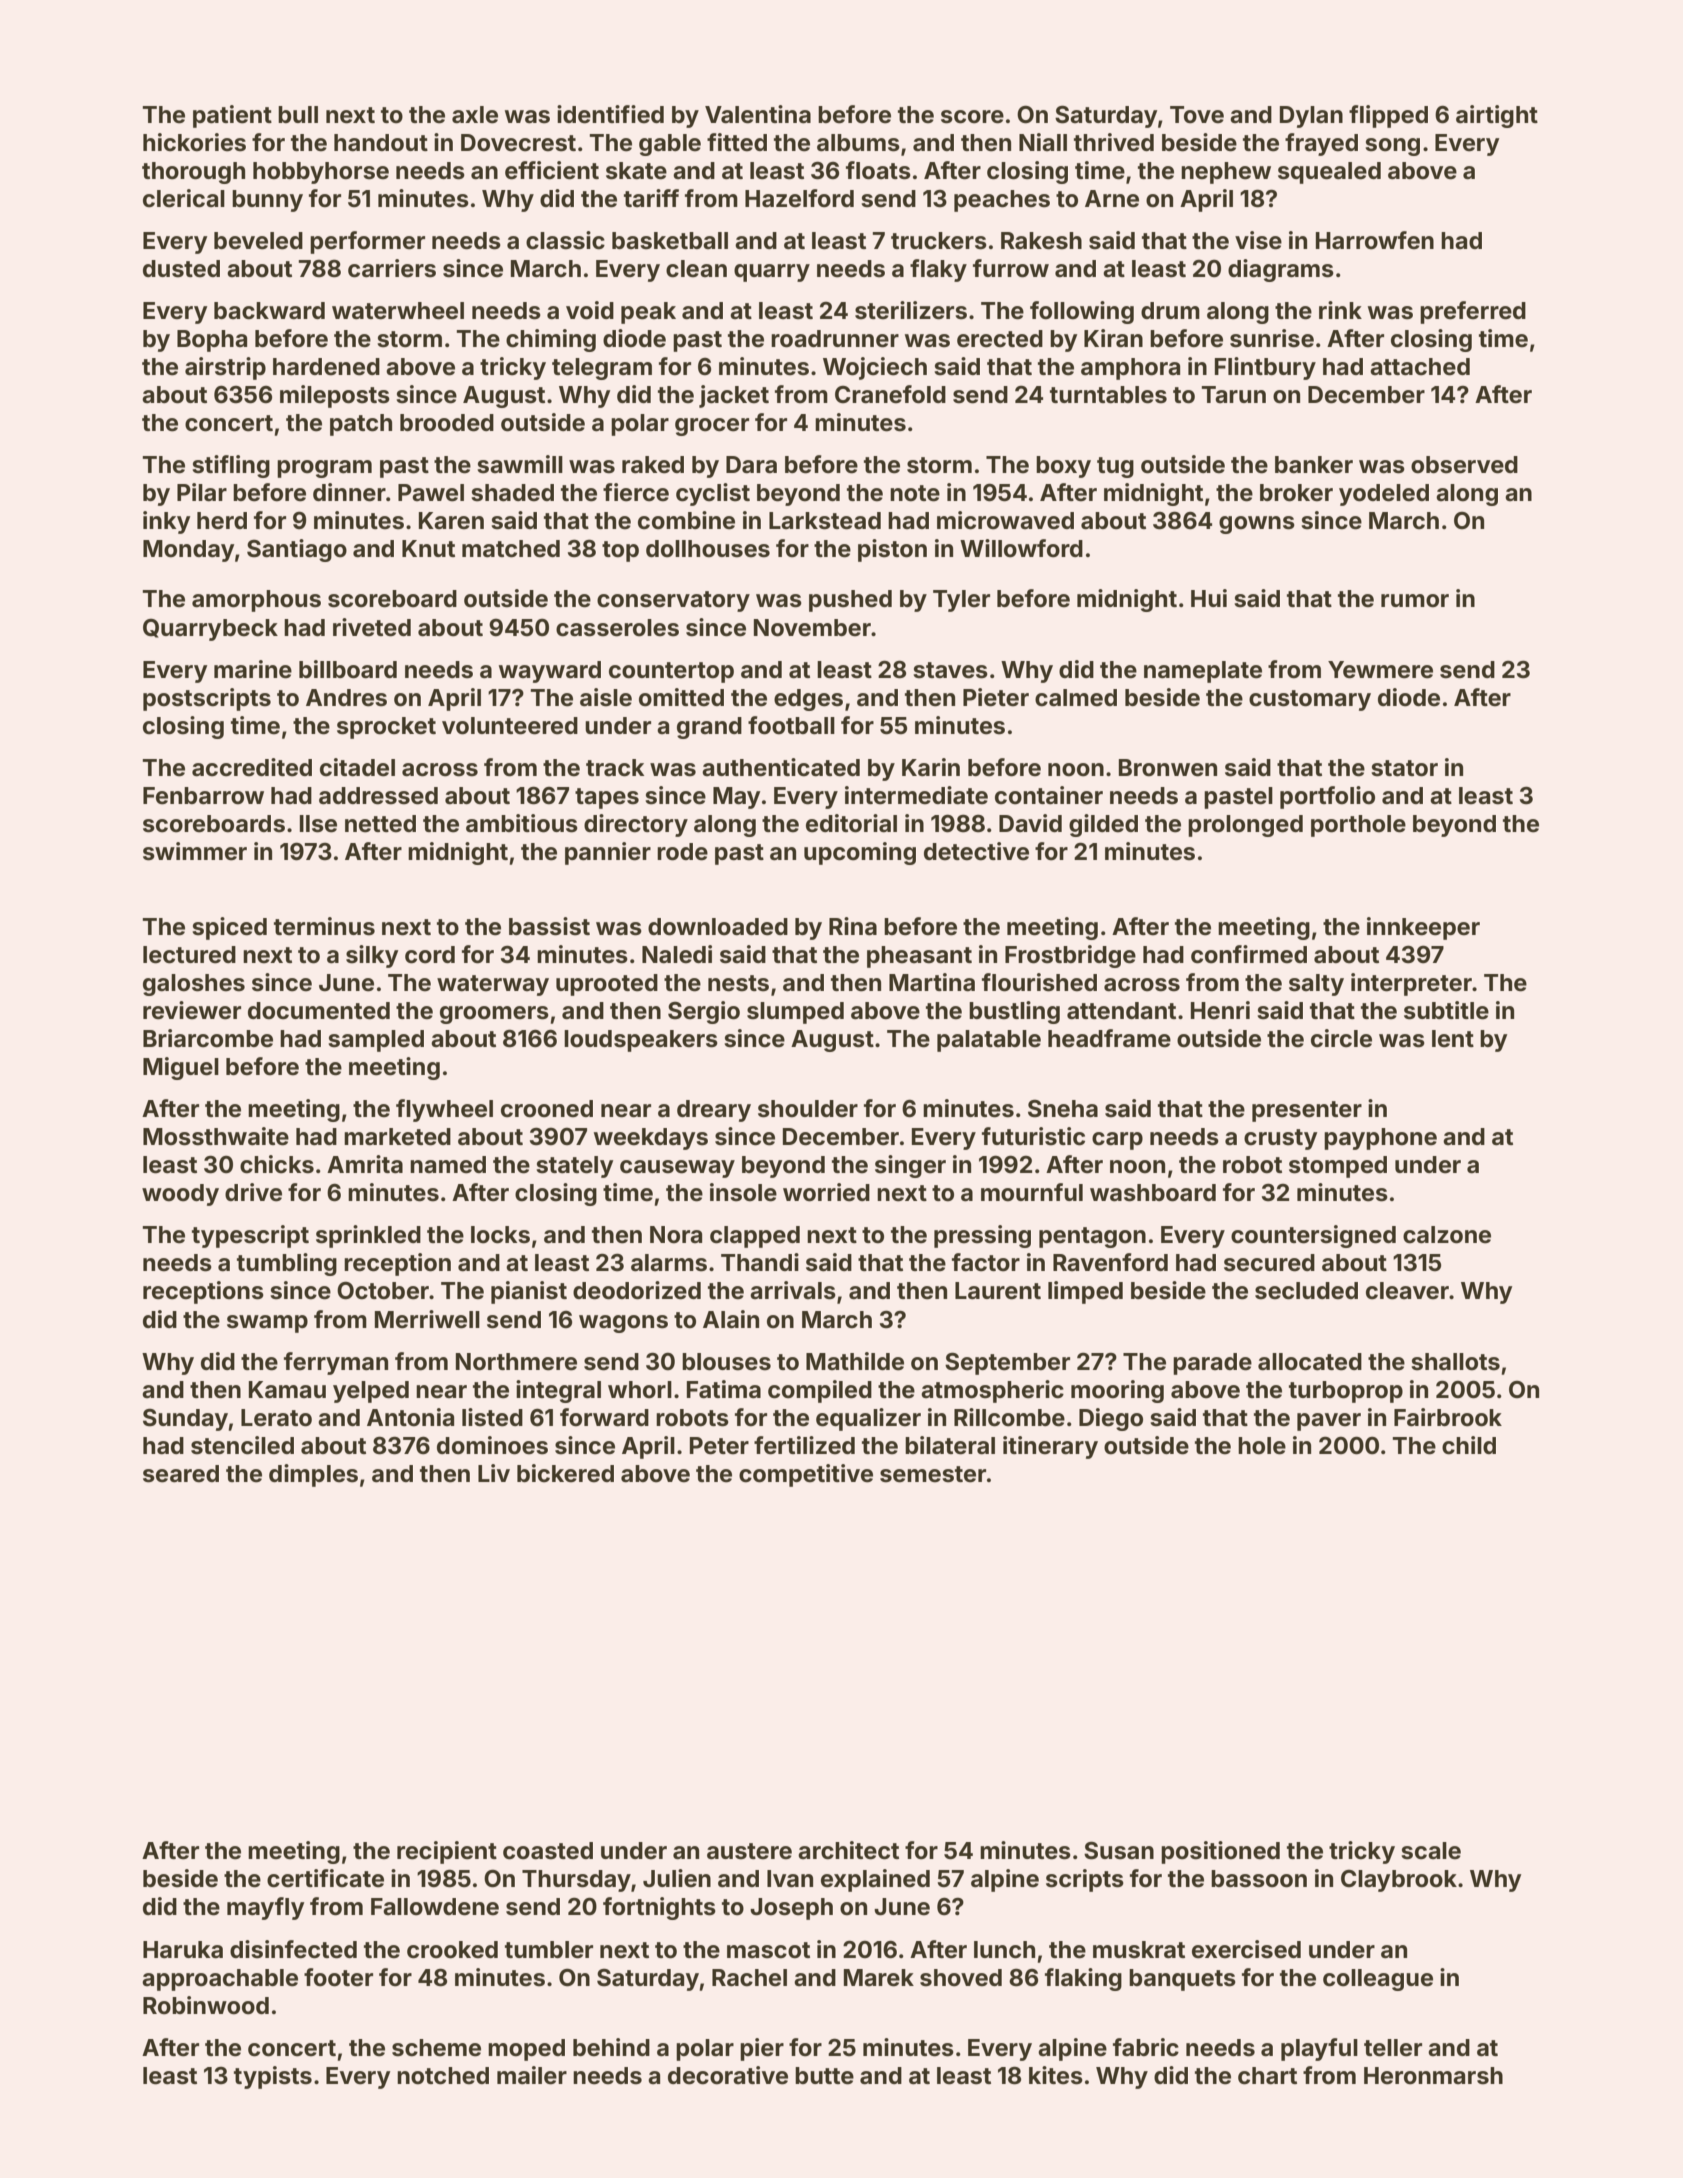 This screenshot has height=2178, width=1683. I want to click on typists, so click(273, 2077).
